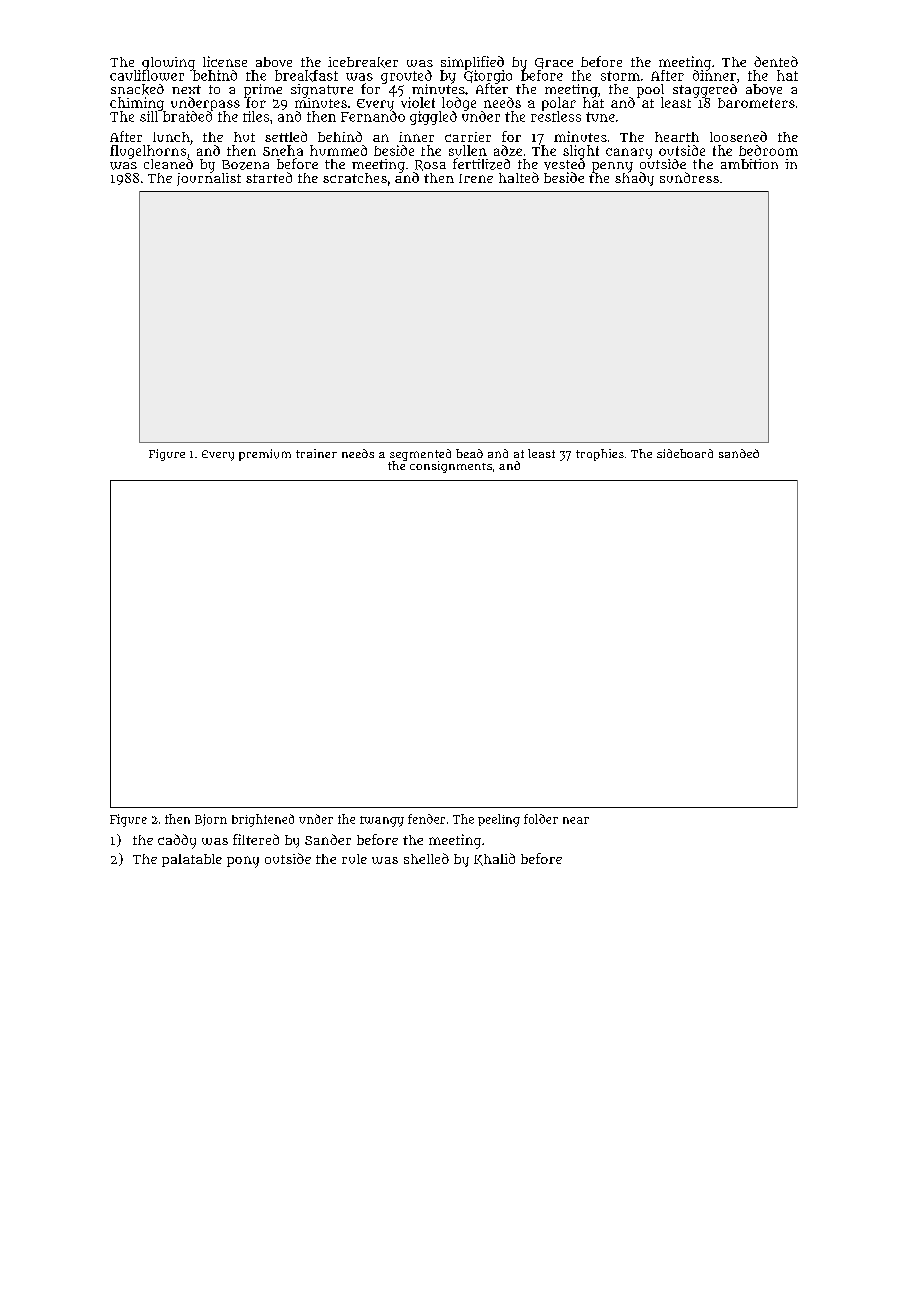 The image size is (908, 1316). What do you see at coordinates (363, 62) in the screenshot?
I see `icebreaker` at bounding box center [363, 62].
